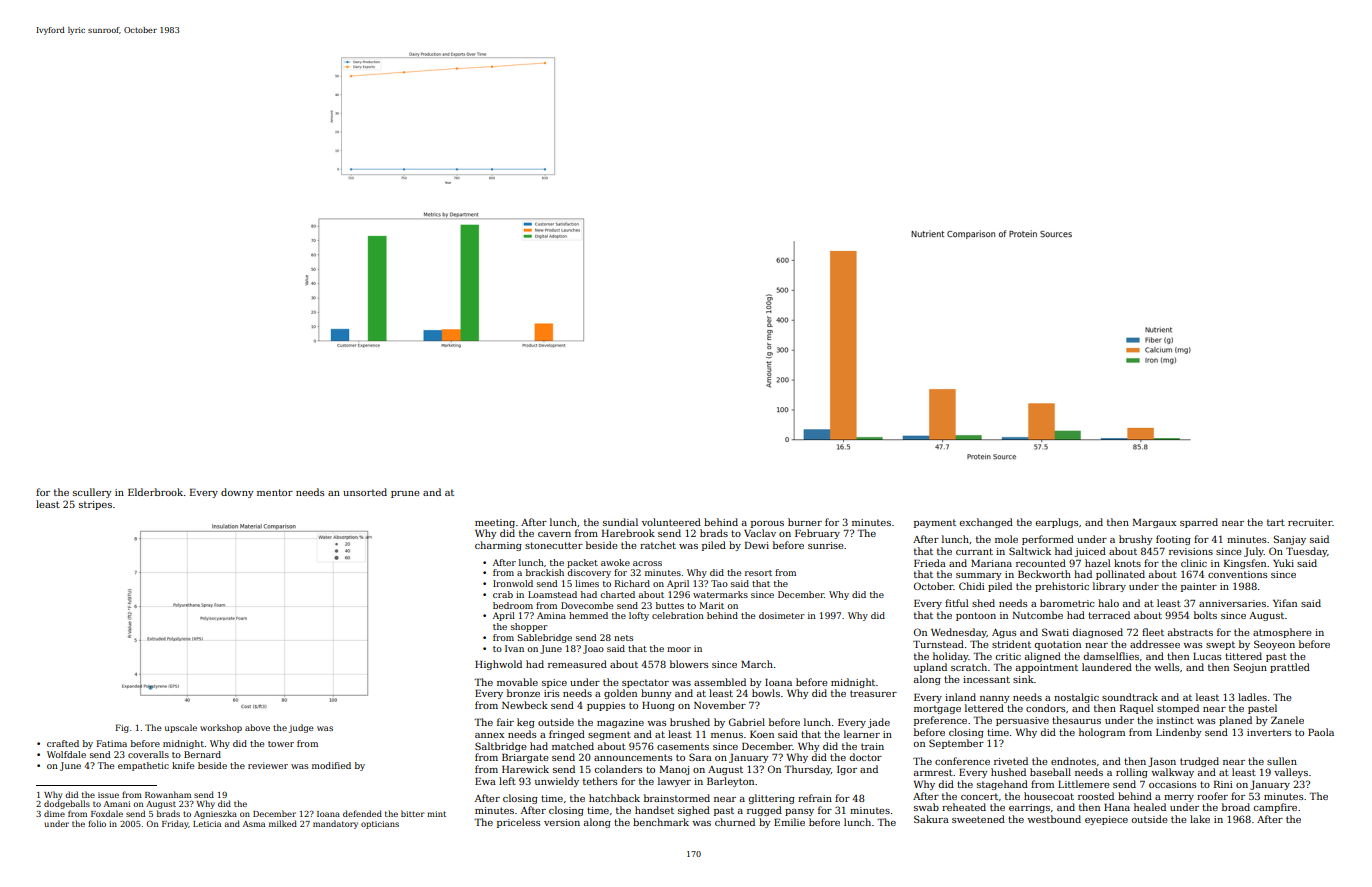  Describe the element at coordinates (789, 822) in the page. I see `Emilie` at that location.
